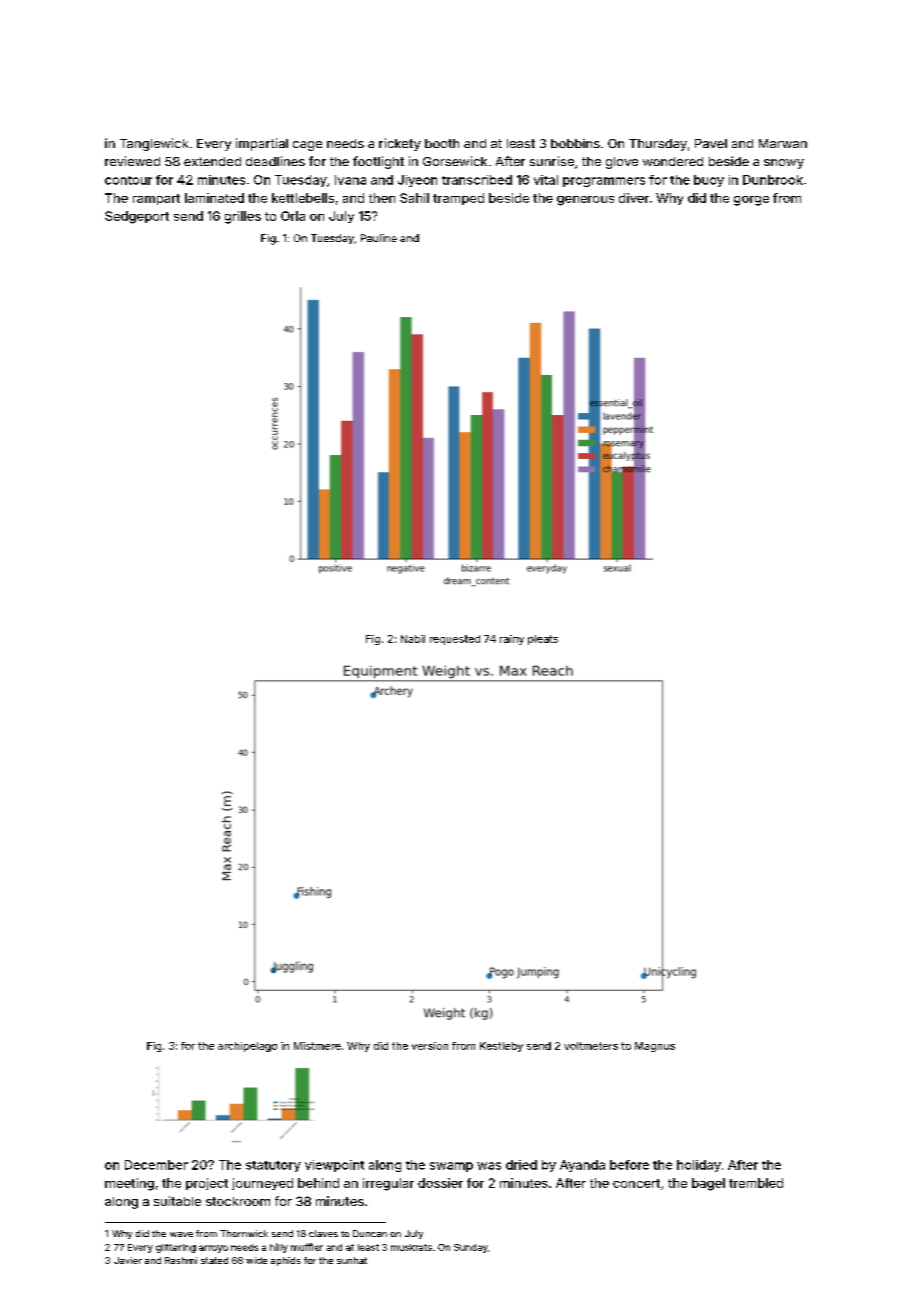 This screenshot has height=1314, width=924. Describe the element at coordinates (442, 143) in the screenshot. I see `booth` at that location.
